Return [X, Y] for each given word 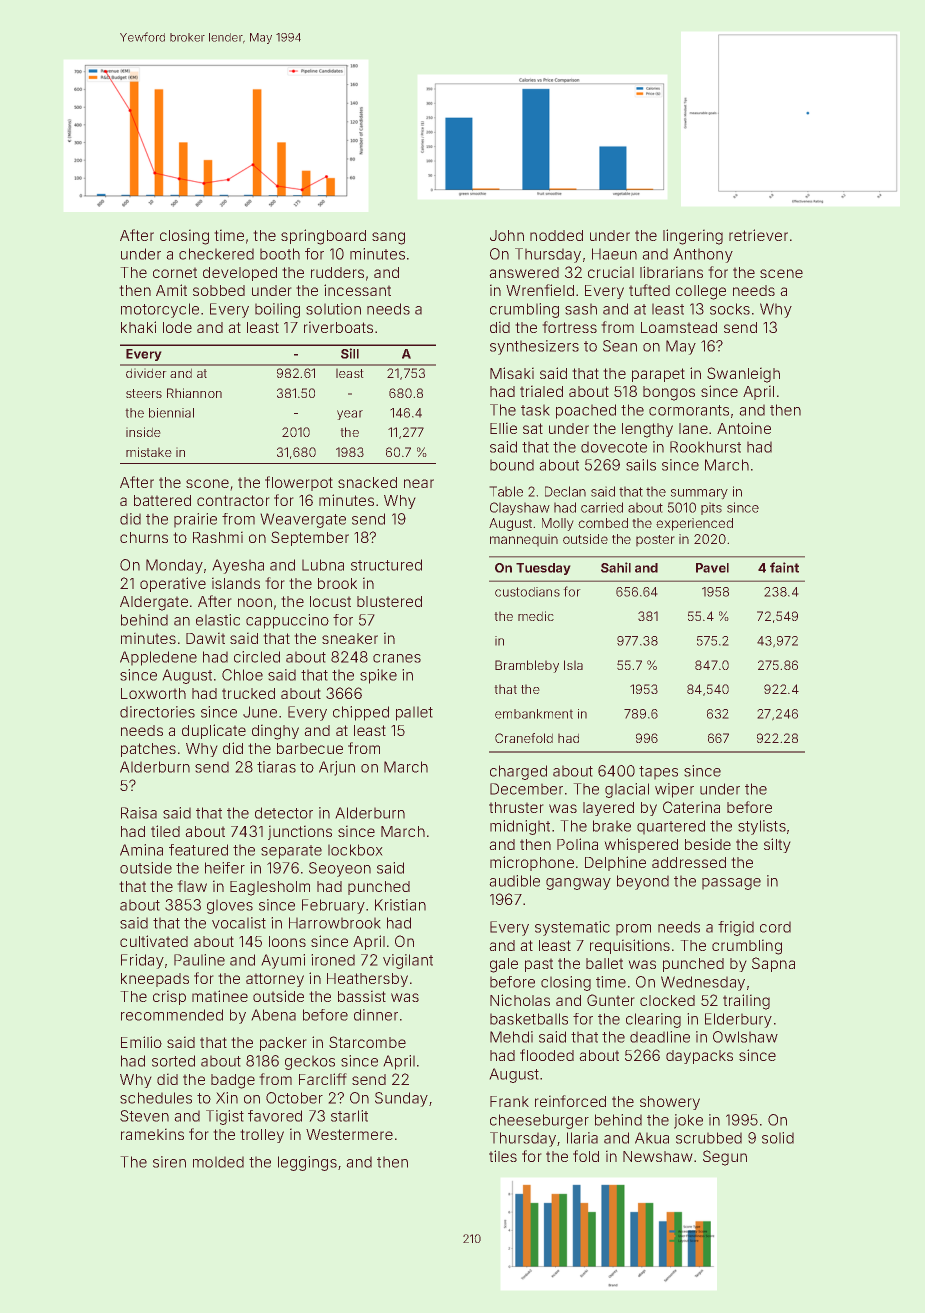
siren [169, 1162]
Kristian [400, 905]
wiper [674, 790]
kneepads [155, 980]
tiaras [276, 767]
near [419, 483]
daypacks [699, 1057]
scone [207, 483]
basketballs [529, 1019]
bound [512, 465]
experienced [694, 524]
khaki [138, 327]
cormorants [689, 410]
